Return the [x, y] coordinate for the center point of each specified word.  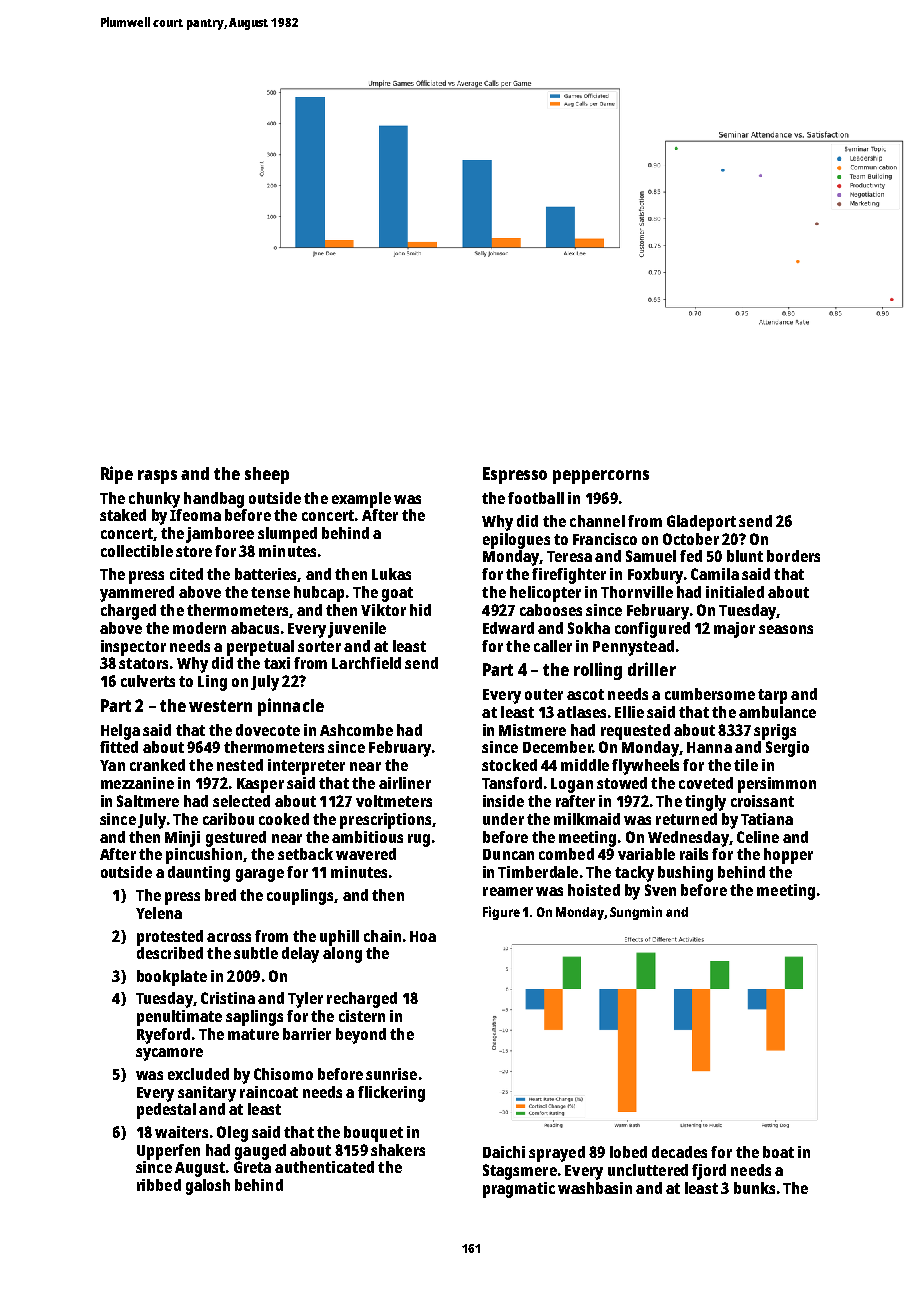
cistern [362, 1016]
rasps [157, 477]
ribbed [159, 1185]
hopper [788, 856]
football [536, 498]
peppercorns [601, 477]
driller [652, 669]
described [170, 953]
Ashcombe [356, 730]
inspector [133, 648]
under [503, 819]
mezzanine [137, 783]
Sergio [787, 749]
